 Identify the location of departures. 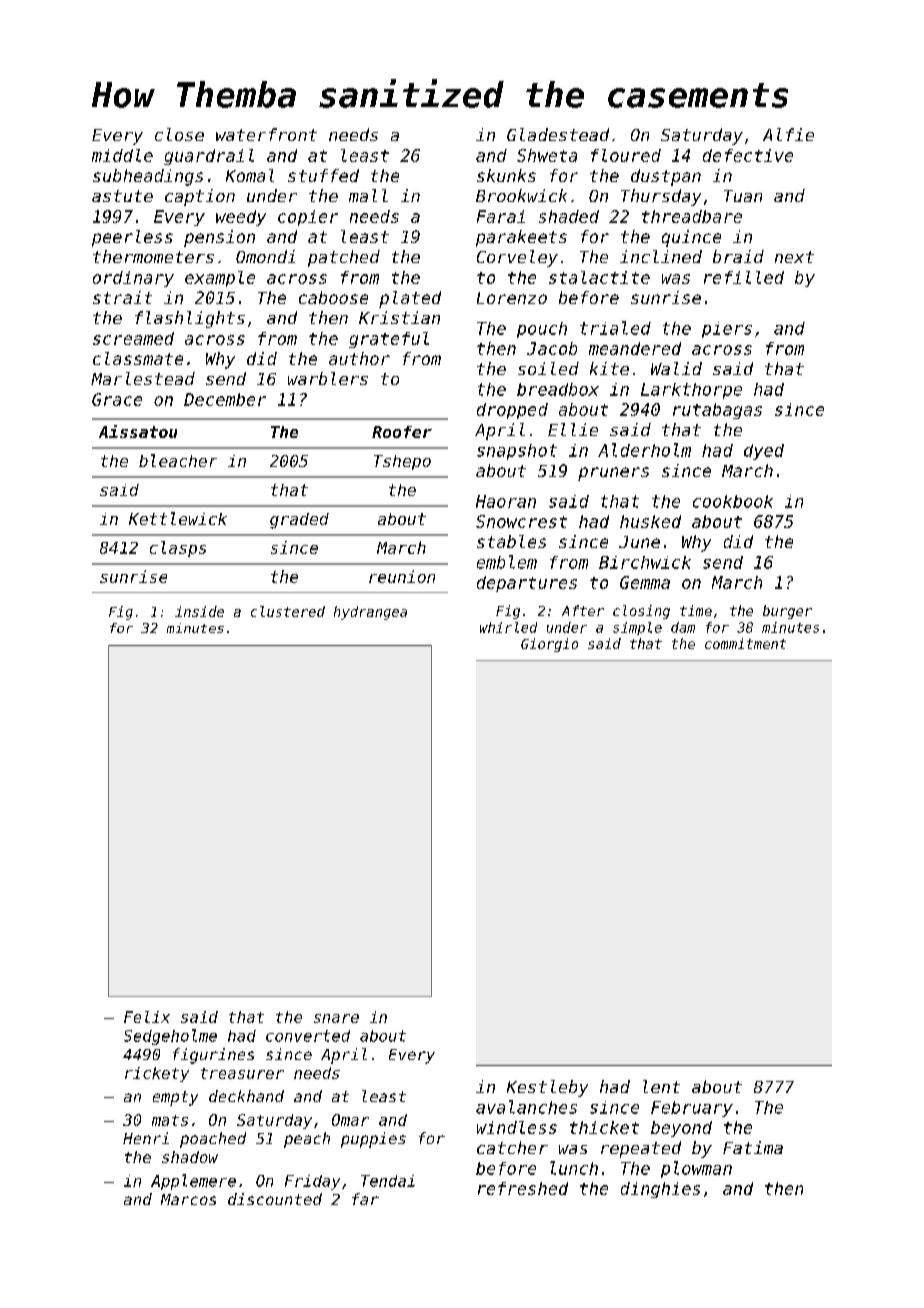
(527, 584).
